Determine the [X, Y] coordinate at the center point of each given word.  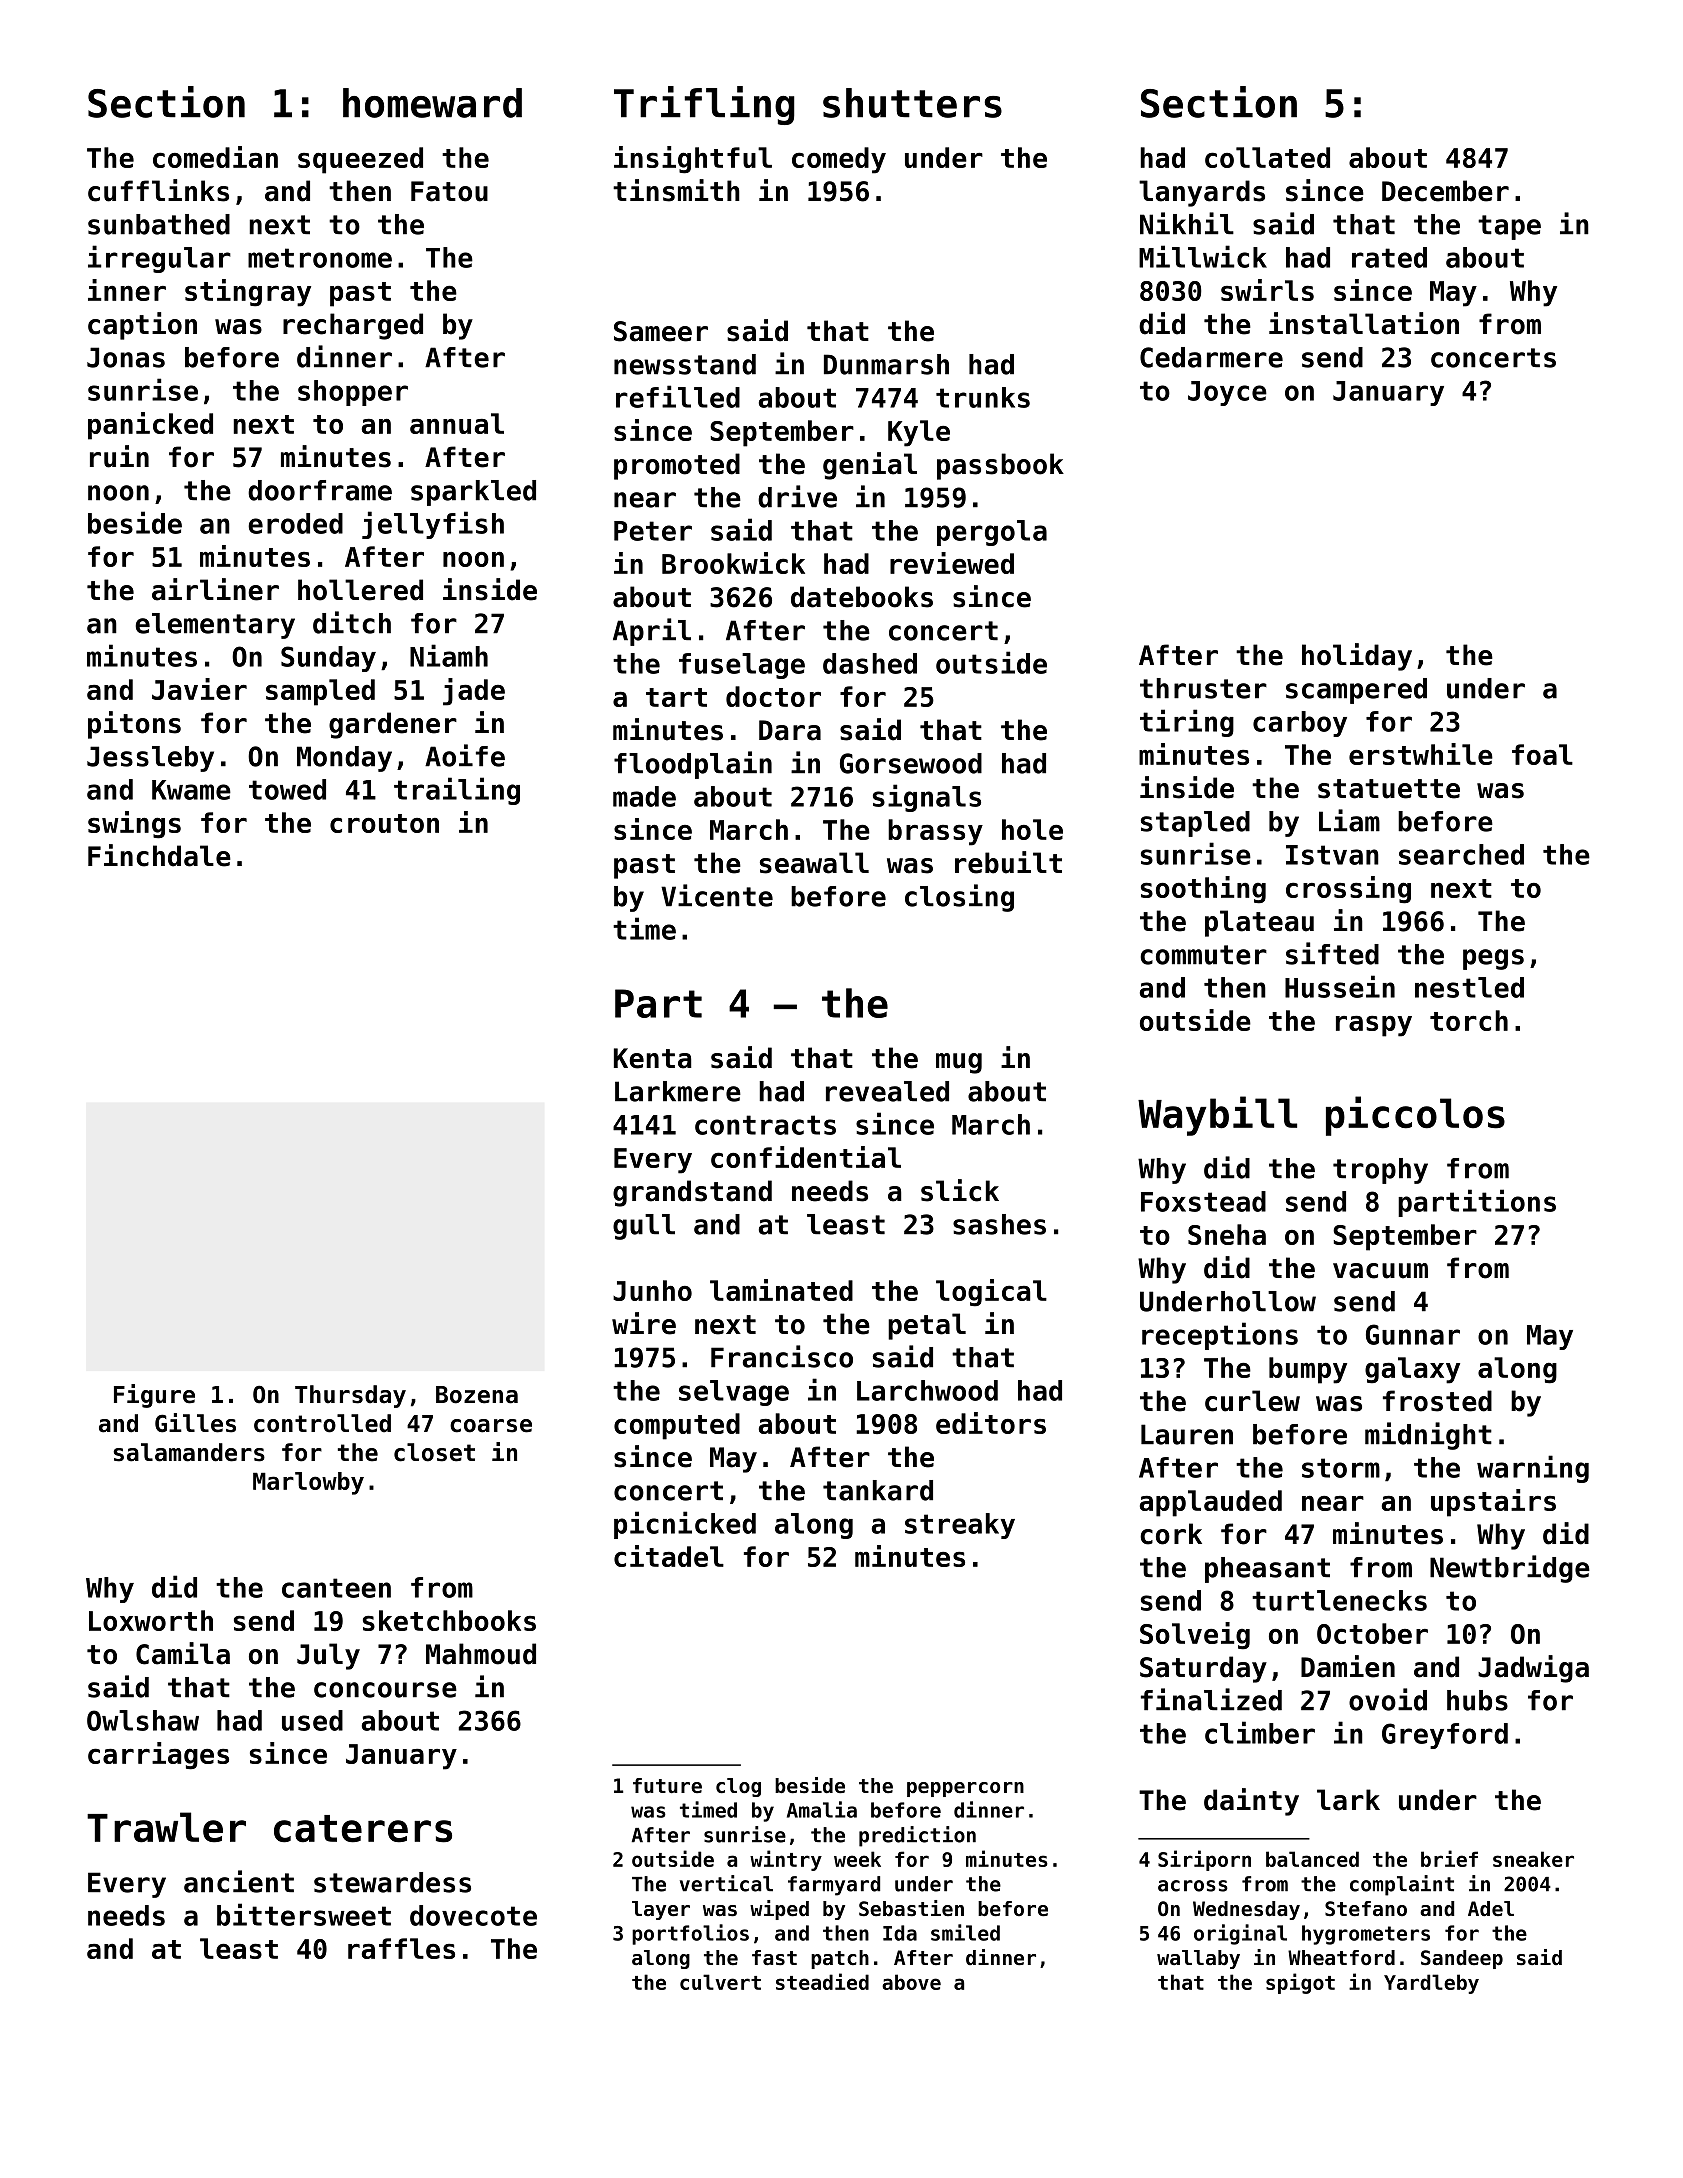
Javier [199, 689]
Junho [652, 1290]
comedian [215, 157]
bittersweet [304, 1914]
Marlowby [308, 1483]
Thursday [350, 1396]
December [1445, 191]
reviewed [952, 563]
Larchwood [927, 1390]
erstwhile [1421, 754]
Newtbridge [1510, 1569]
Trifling [704, 105]
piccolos [1415, 1116]
